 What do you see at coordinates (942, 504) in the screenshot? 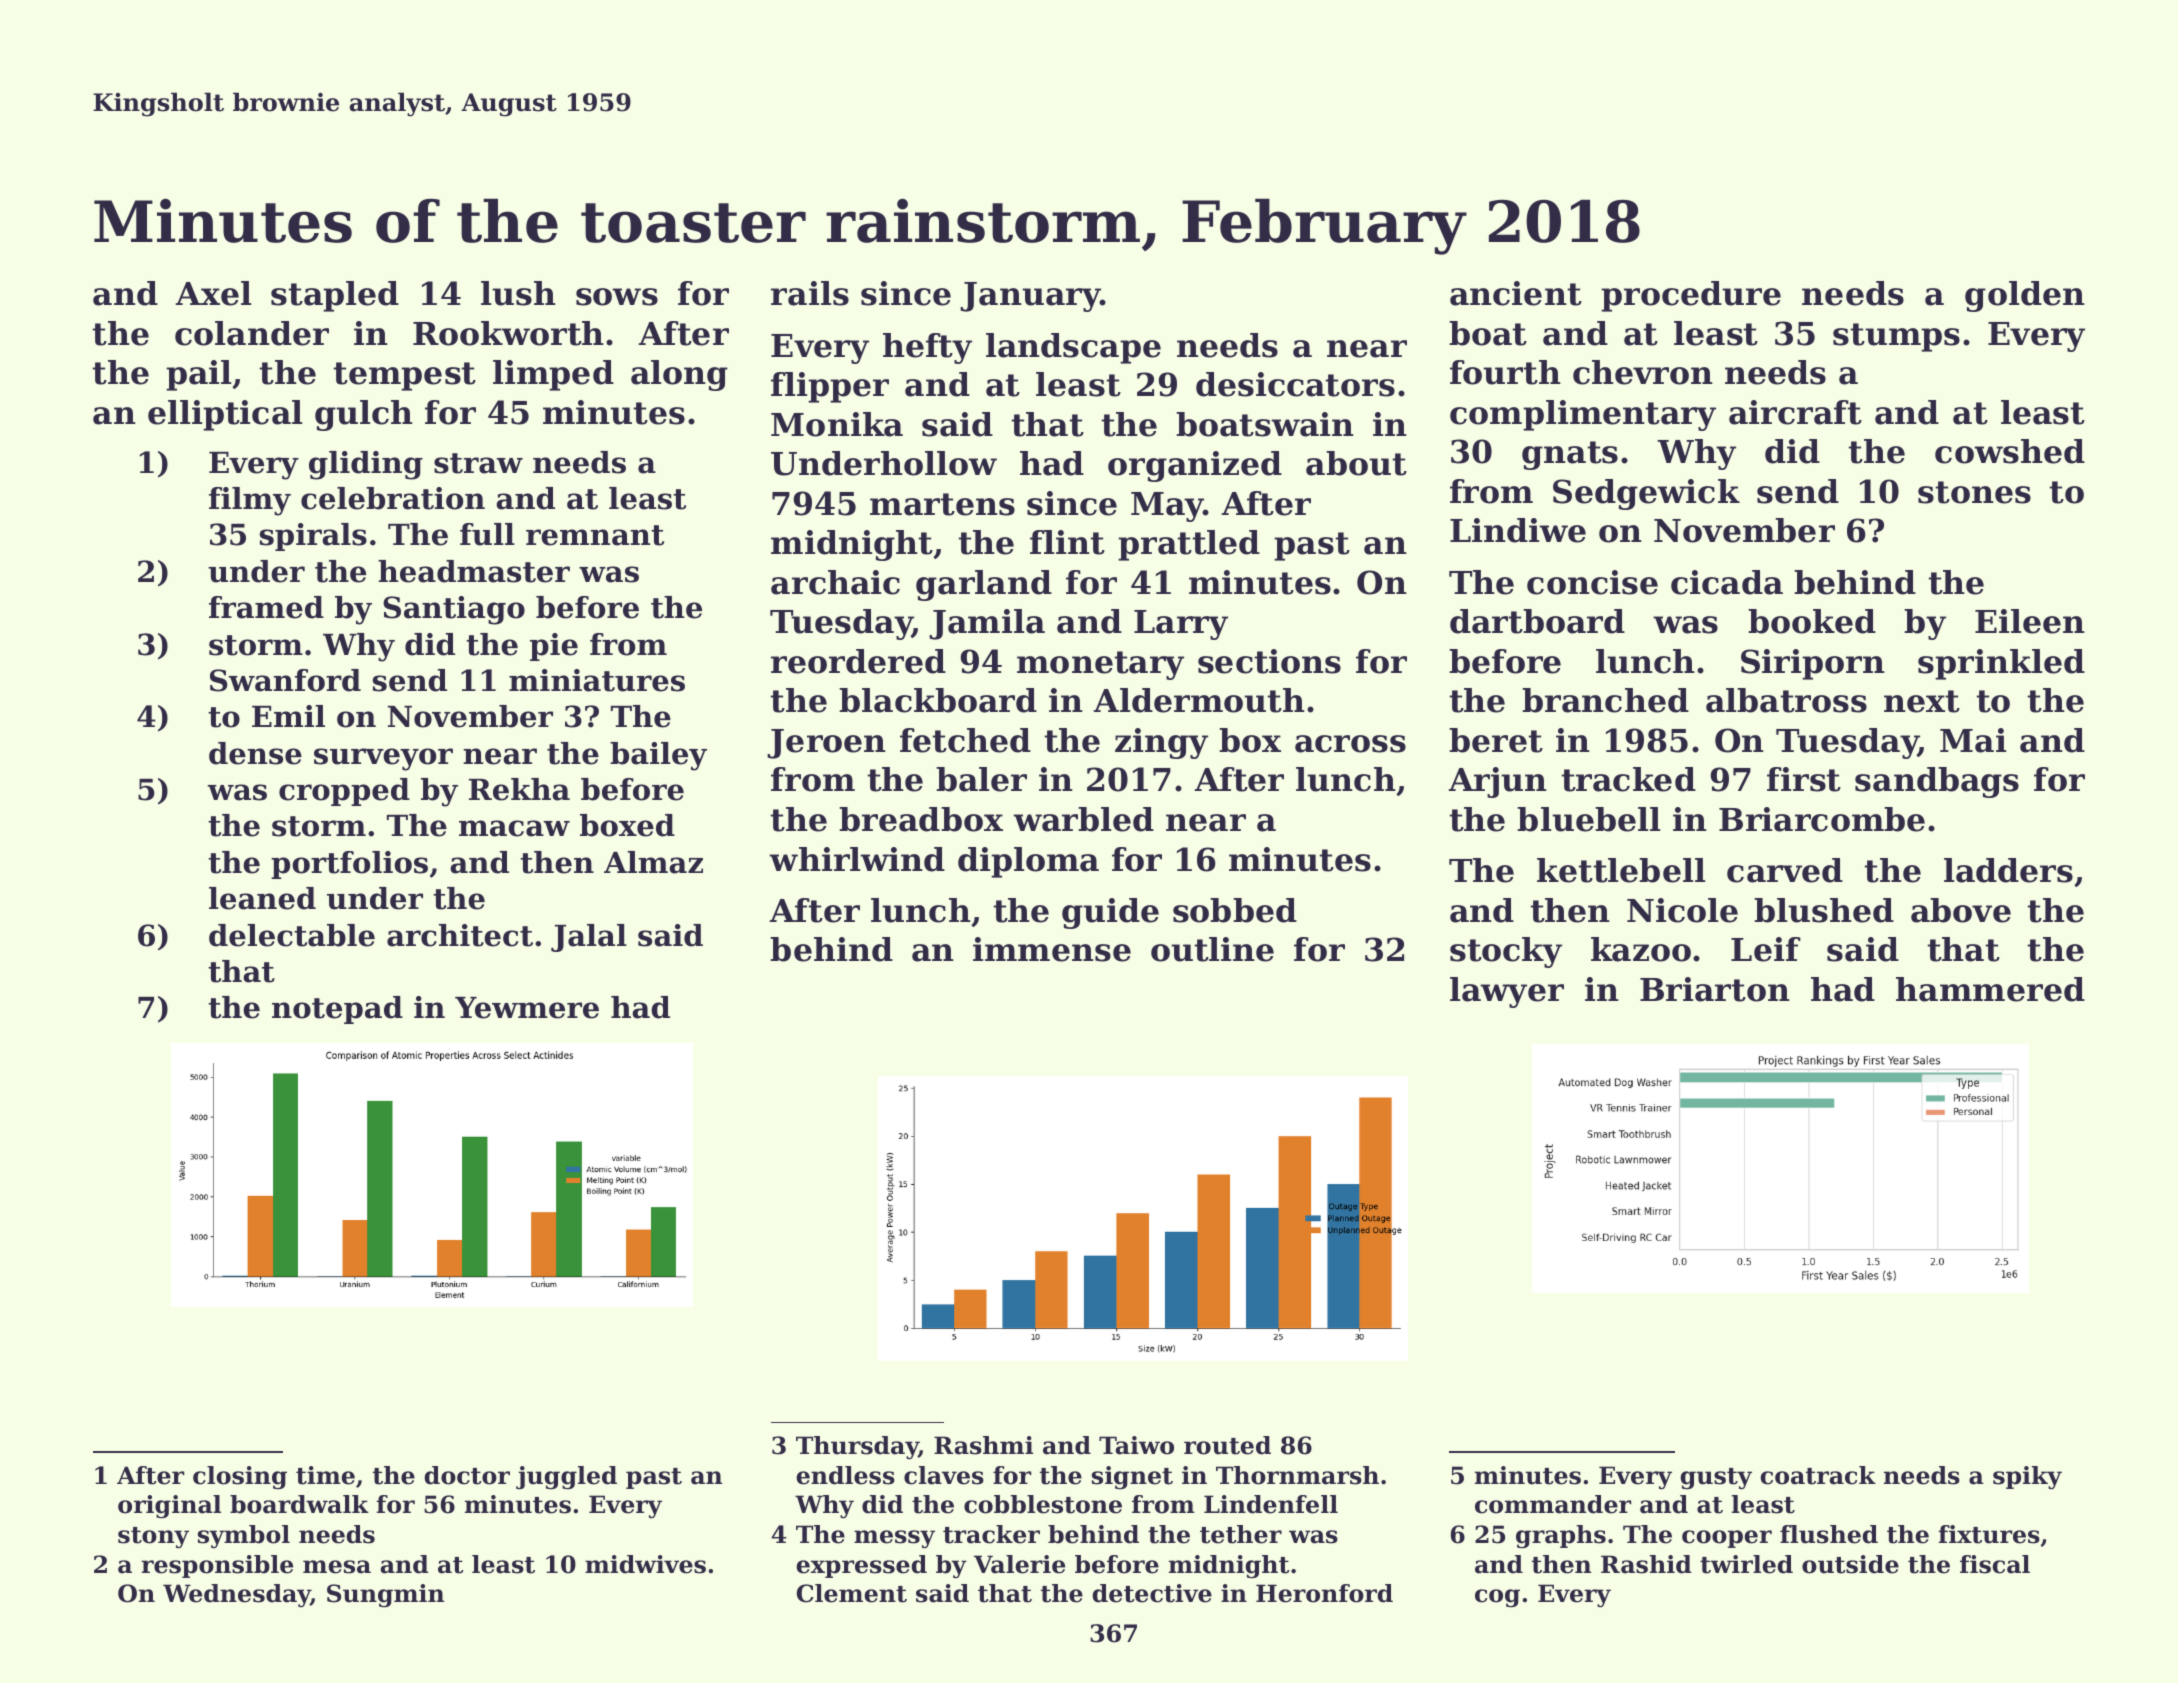
I see `martens` at bounding box center [942, 504].
